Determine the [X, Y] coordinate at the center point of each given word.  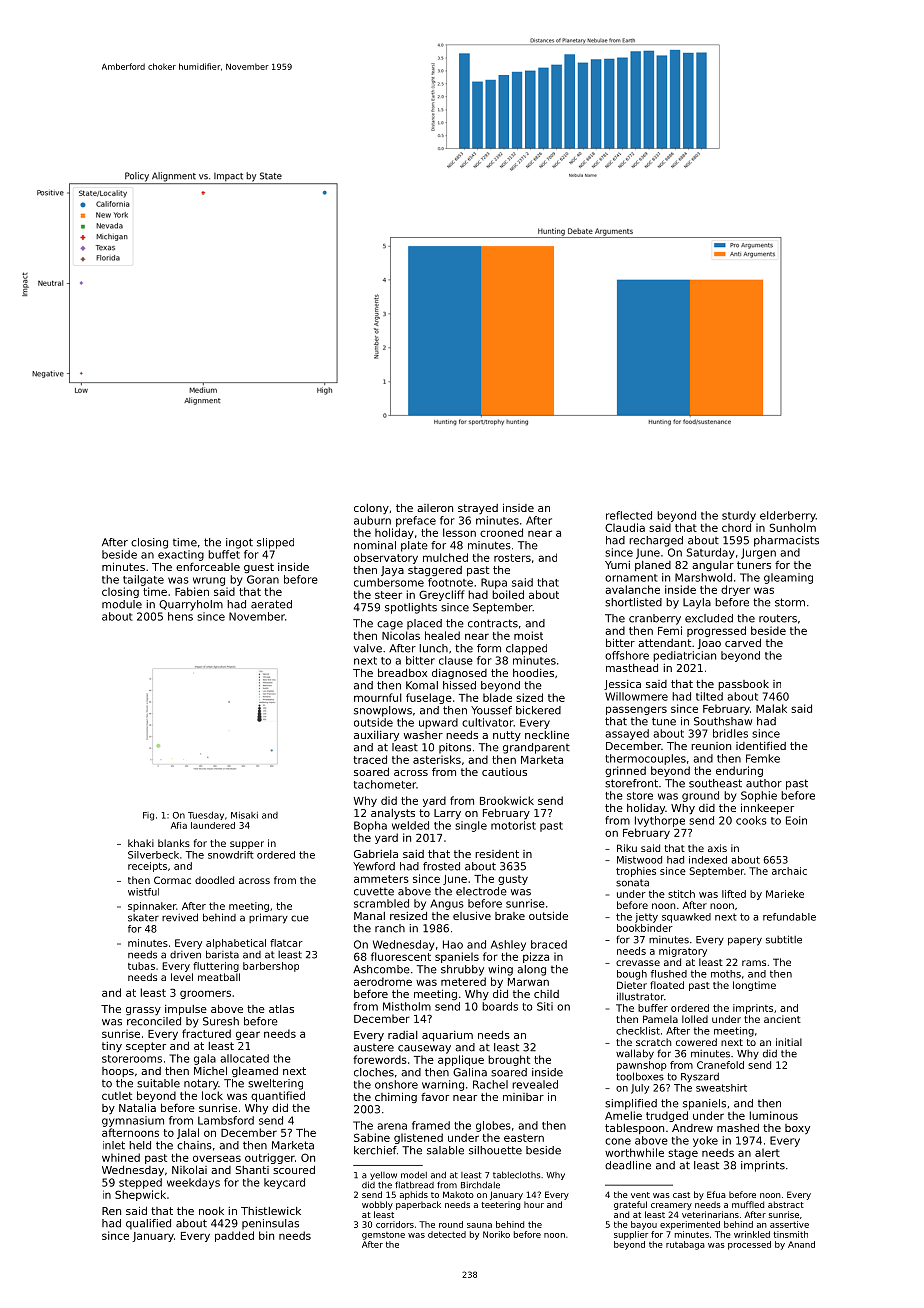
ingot [239, 543]
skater [143, 918]
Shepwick [140, 1195]
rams [754, 963]
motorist [513, 825]
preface [416, 521]
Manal [369, 916]
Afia [179, 825]
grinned [625, 771]
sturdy [739, 516]
